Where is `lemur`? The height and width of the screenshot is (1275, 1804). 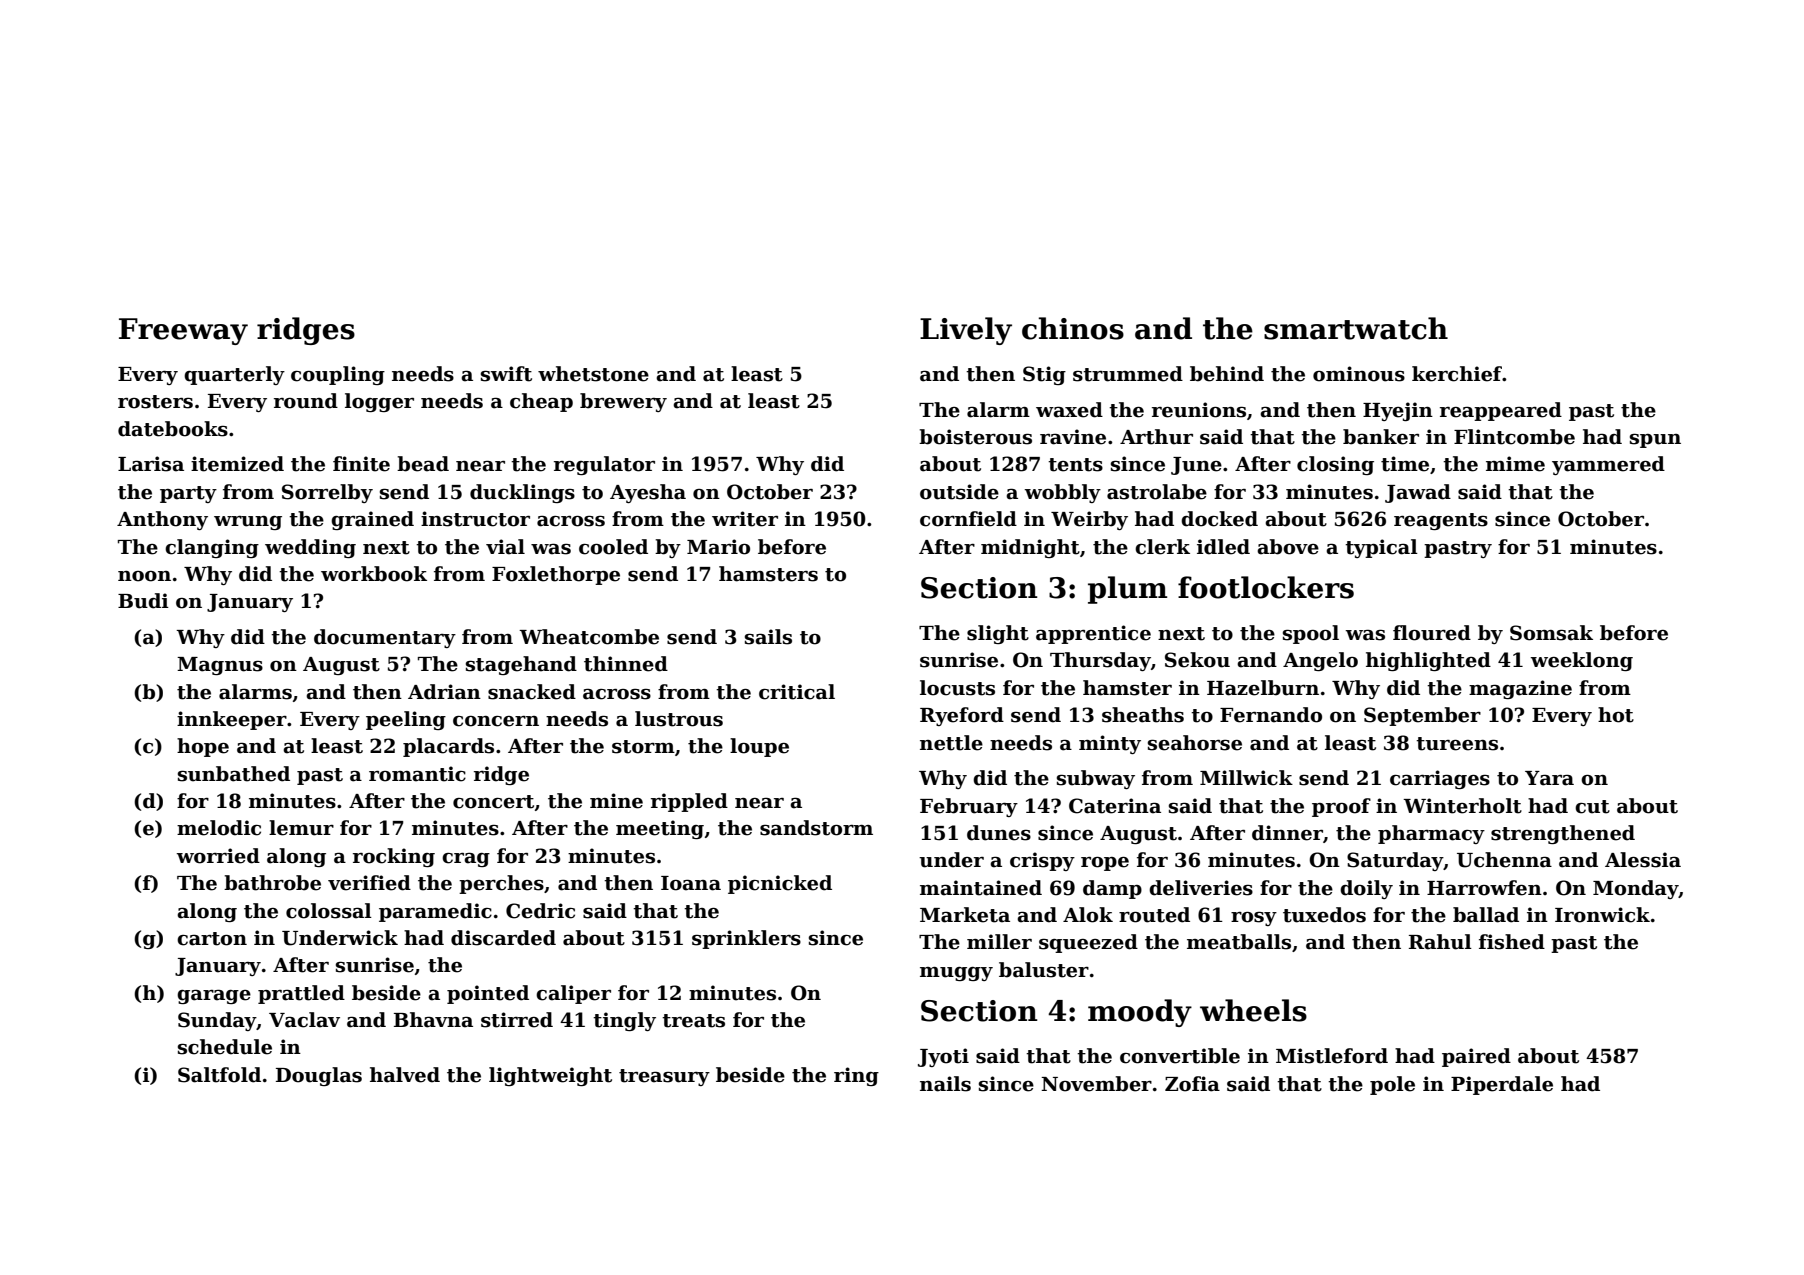 lemur is located at coordinates (301, 828).
